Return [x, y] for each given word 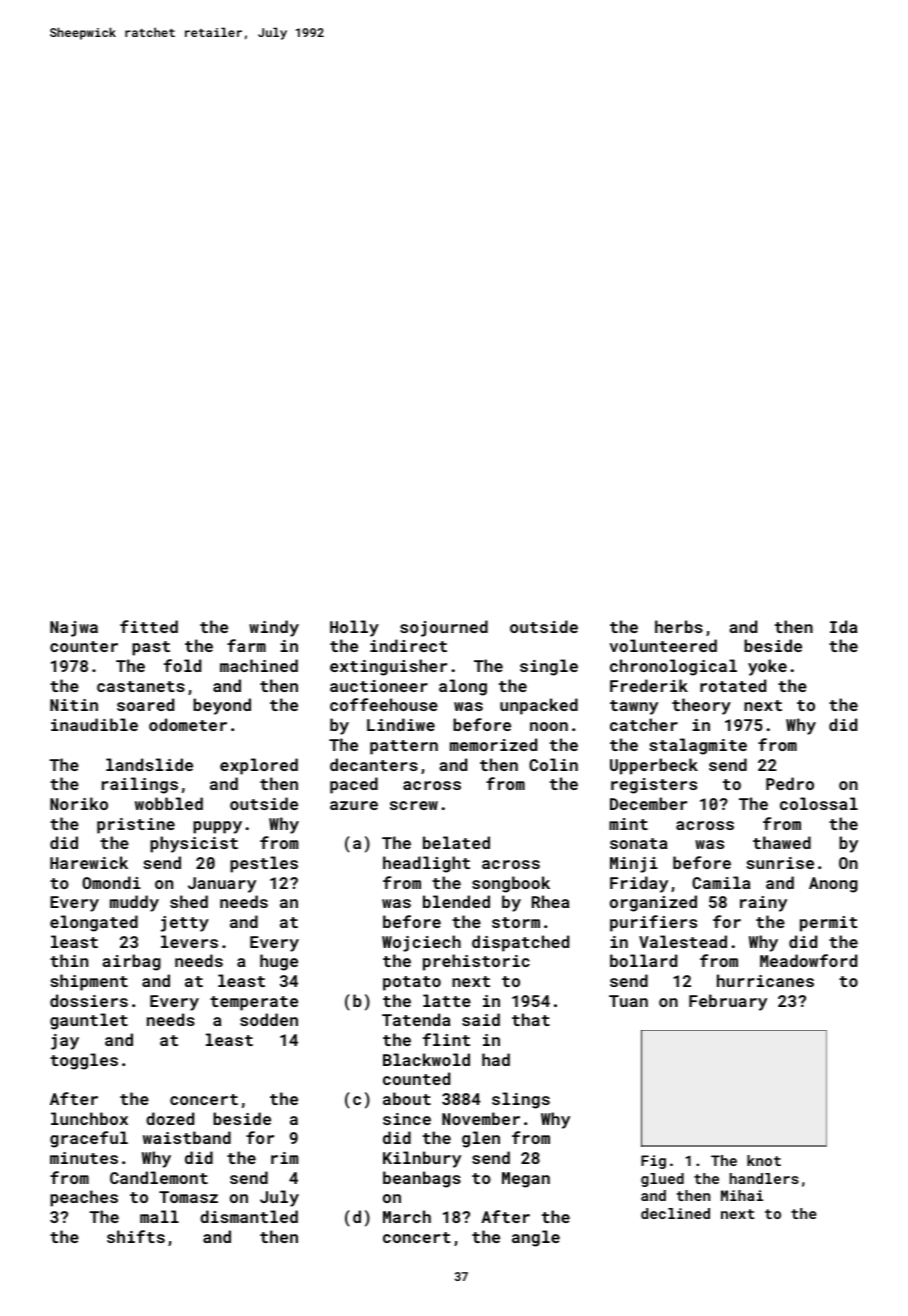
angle [536, 1238]
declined [675, 1213]
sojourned [444, 628]
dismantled [249, 1216]
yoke [767, 667]
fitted [149, 626]
